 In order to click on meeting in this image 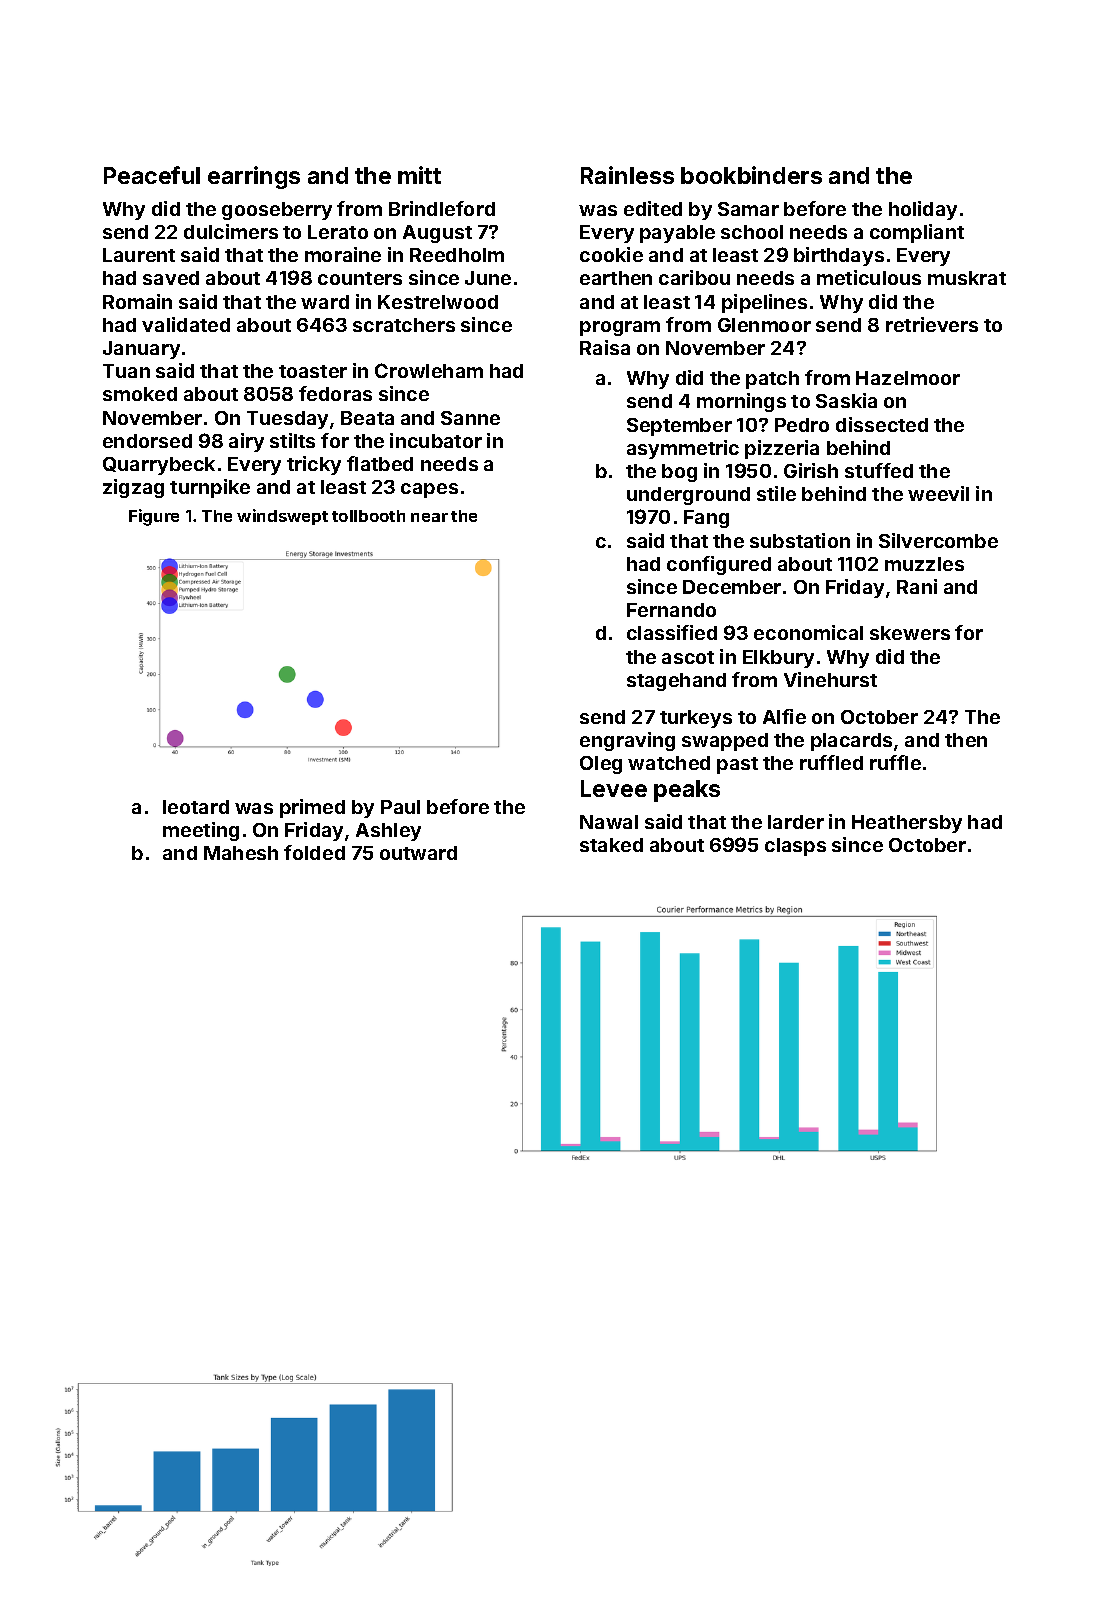, I will do `click(201, 831)`.
